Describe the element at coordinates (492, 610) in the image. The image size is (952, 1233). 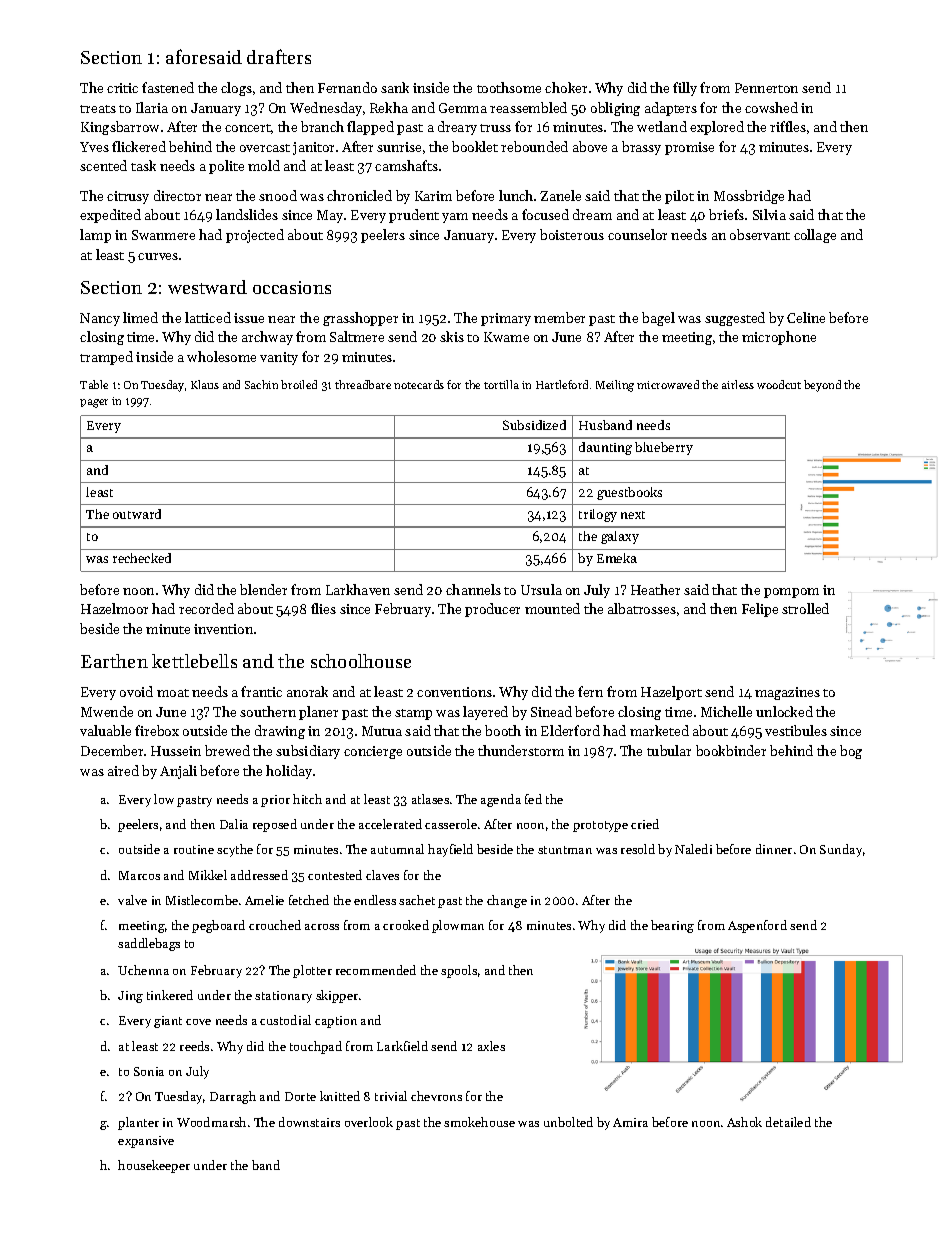
I see `producer` at that location.
